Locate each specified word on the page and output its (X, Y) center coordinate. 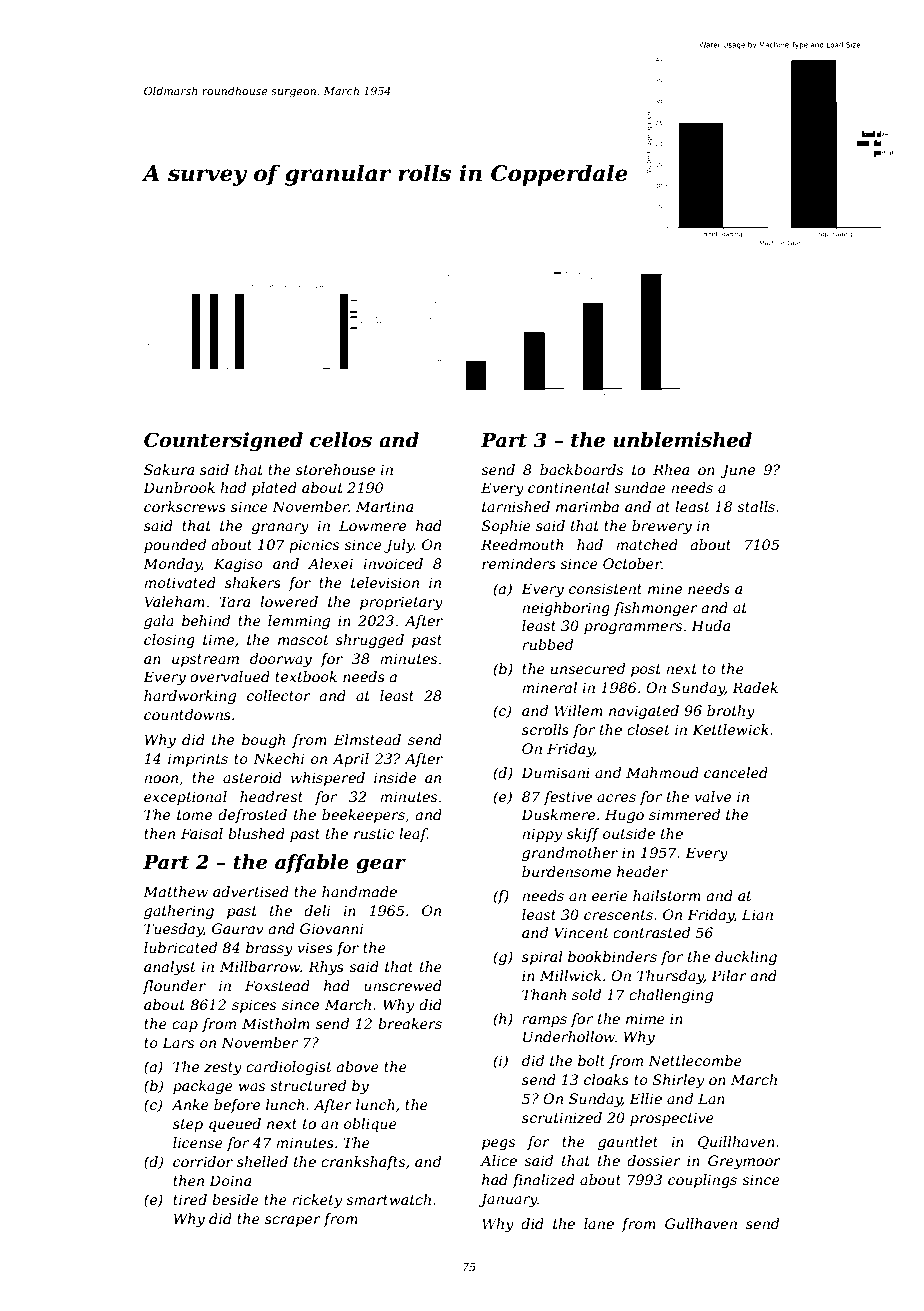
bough (263, 741)
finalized (543, 1181)
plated (274, 489)
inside (395, 777)
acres (616, 798)
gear (381, 866)
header (642, 871)
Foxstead (277, 985)
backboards (581, 469)
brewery (662, 527)
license (198, 1142)
